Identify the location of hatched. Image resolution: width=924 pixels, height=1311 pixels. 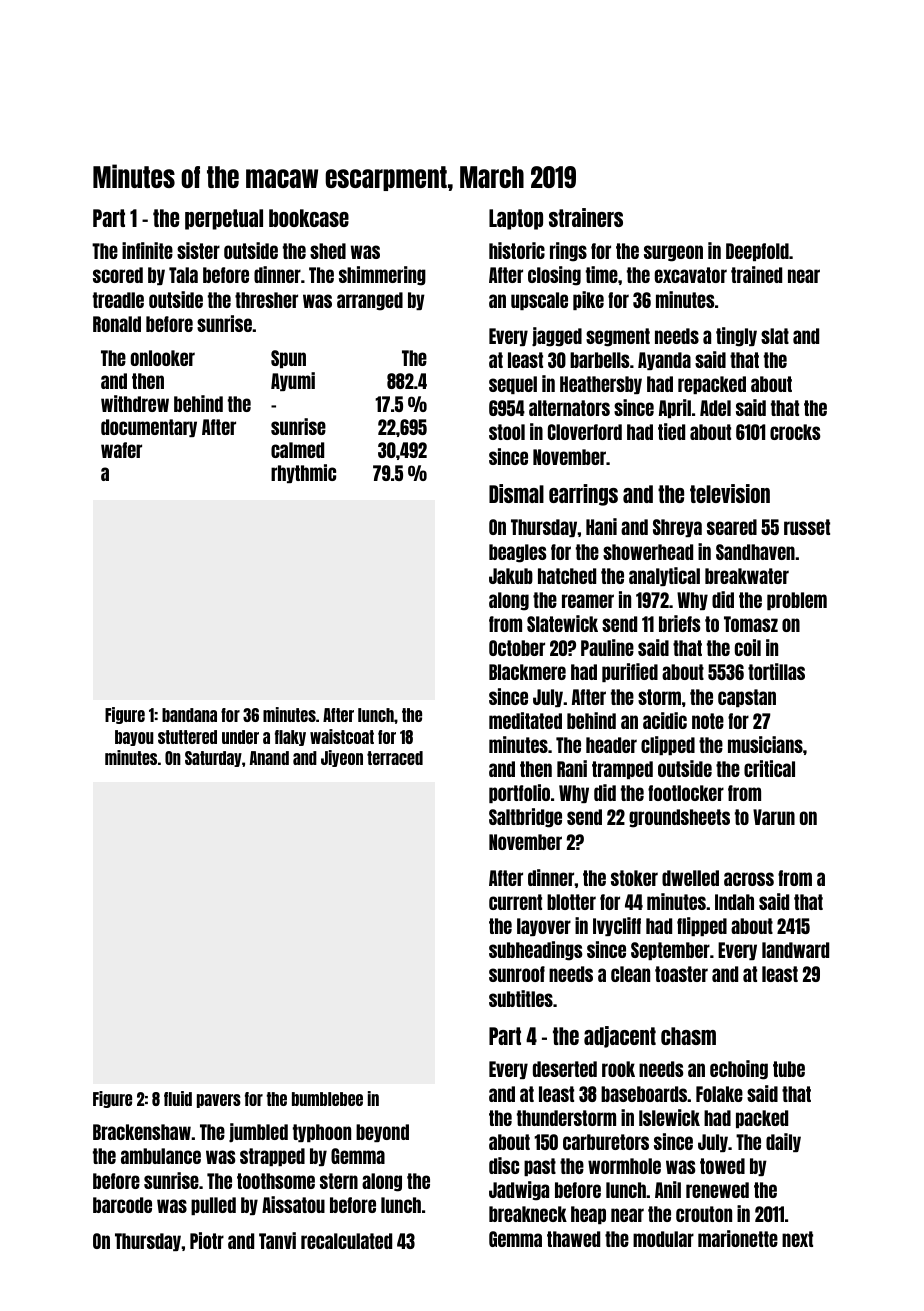
(567, 576).
